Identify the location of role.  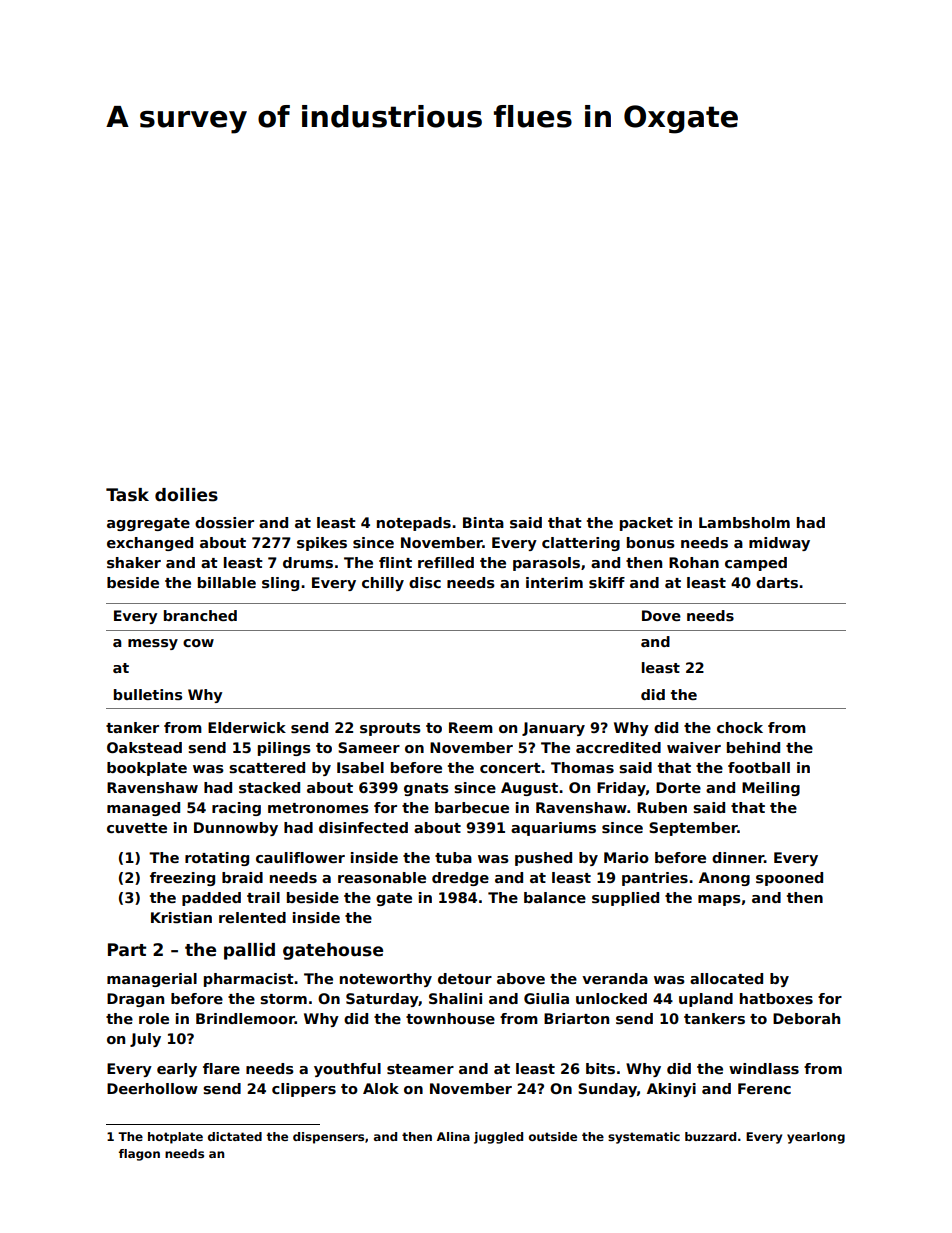
(154, 1018).
